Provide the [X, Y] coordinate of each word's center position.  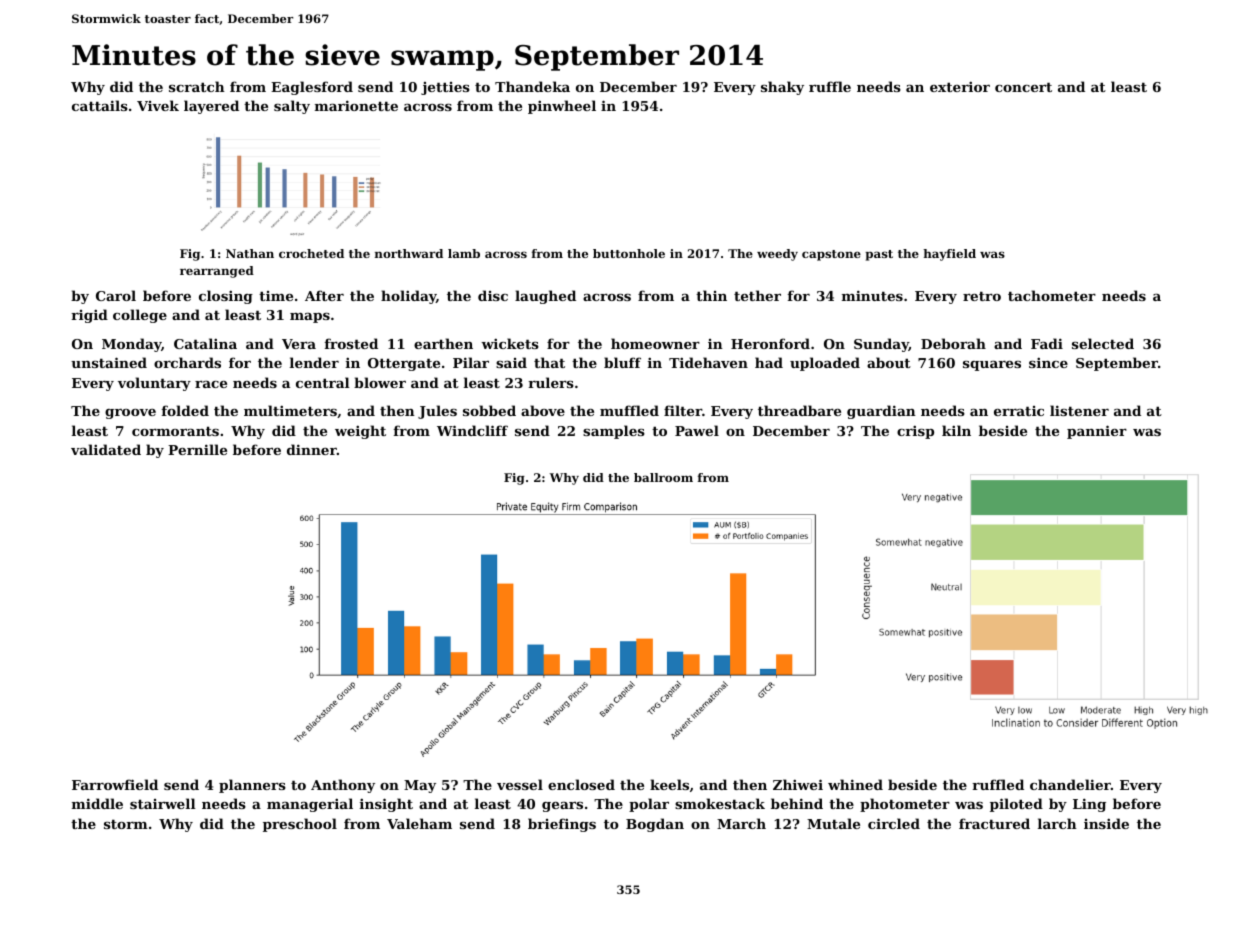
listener [1079, 410]
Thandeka [532, 86]
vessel [520, 784]
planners [252, 786]
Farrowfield [115, 784]
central [323, 382]
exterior [960, 86]
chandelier [1070, 784]
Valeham [419, 823]
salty [292, 107]
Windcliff [472, 430]
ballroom [663, 477]
